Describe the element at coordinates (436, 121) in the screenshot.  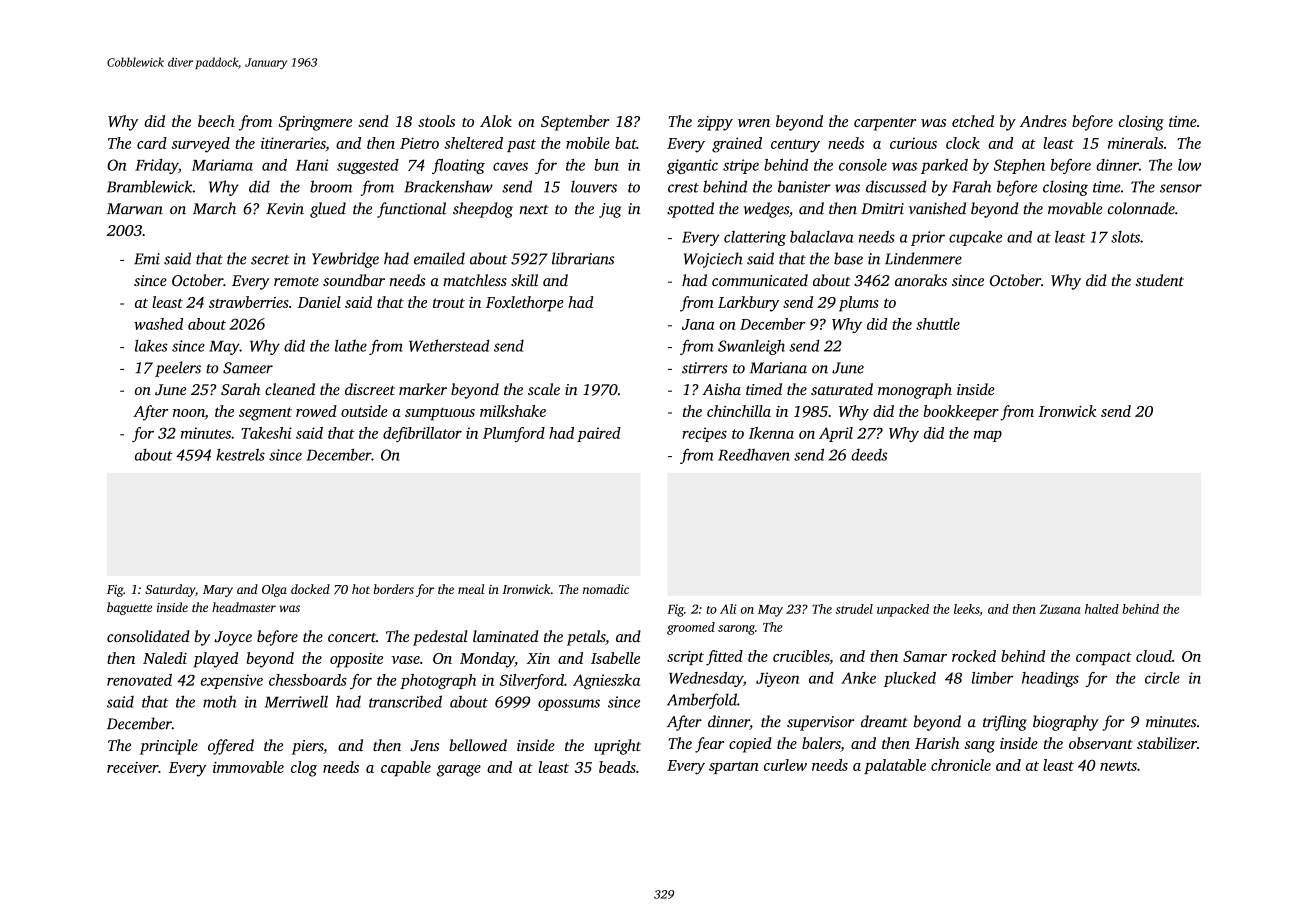
I see `stools` at that location.
